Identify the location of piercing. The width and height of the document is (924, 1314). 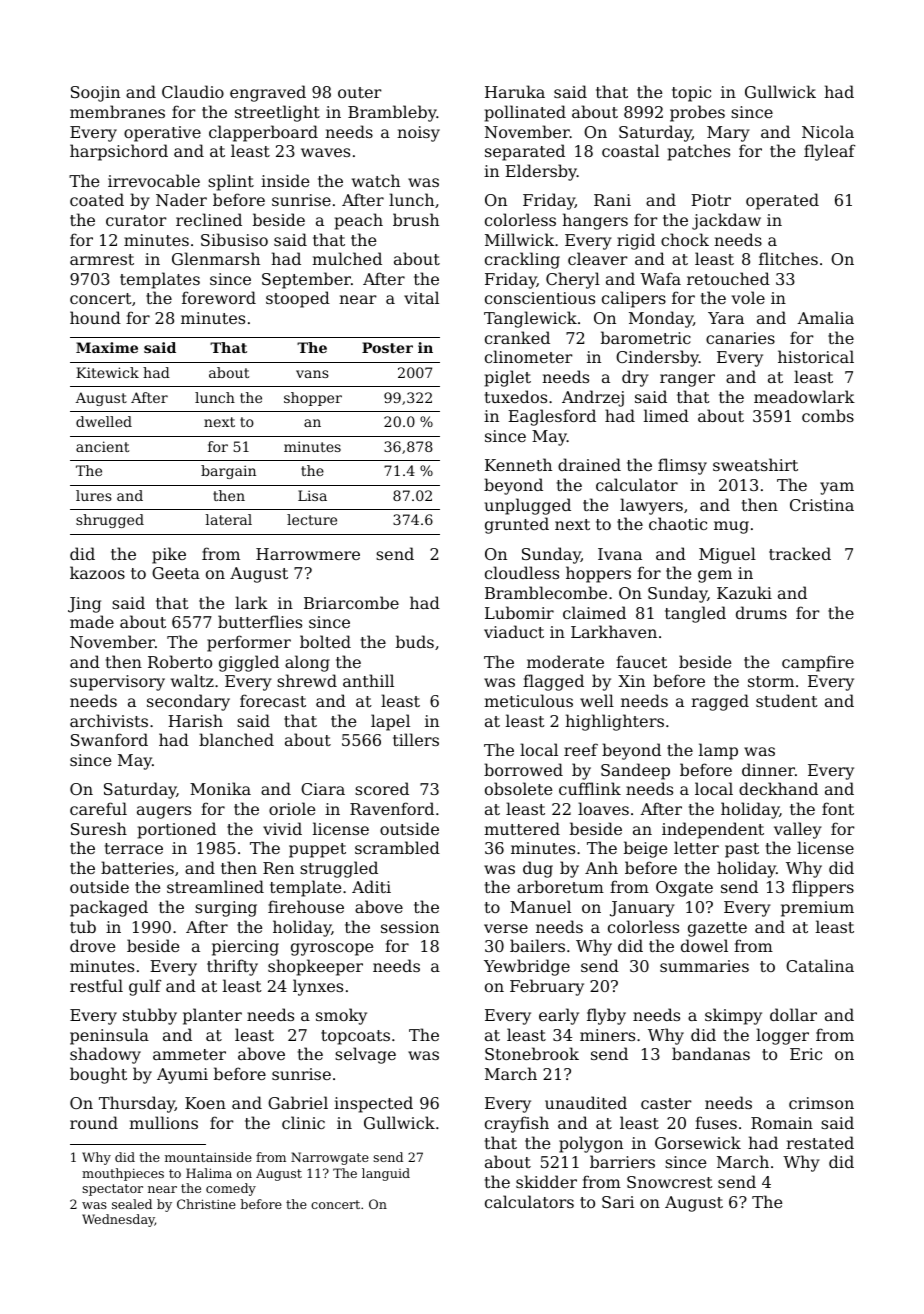
(245, 948).
